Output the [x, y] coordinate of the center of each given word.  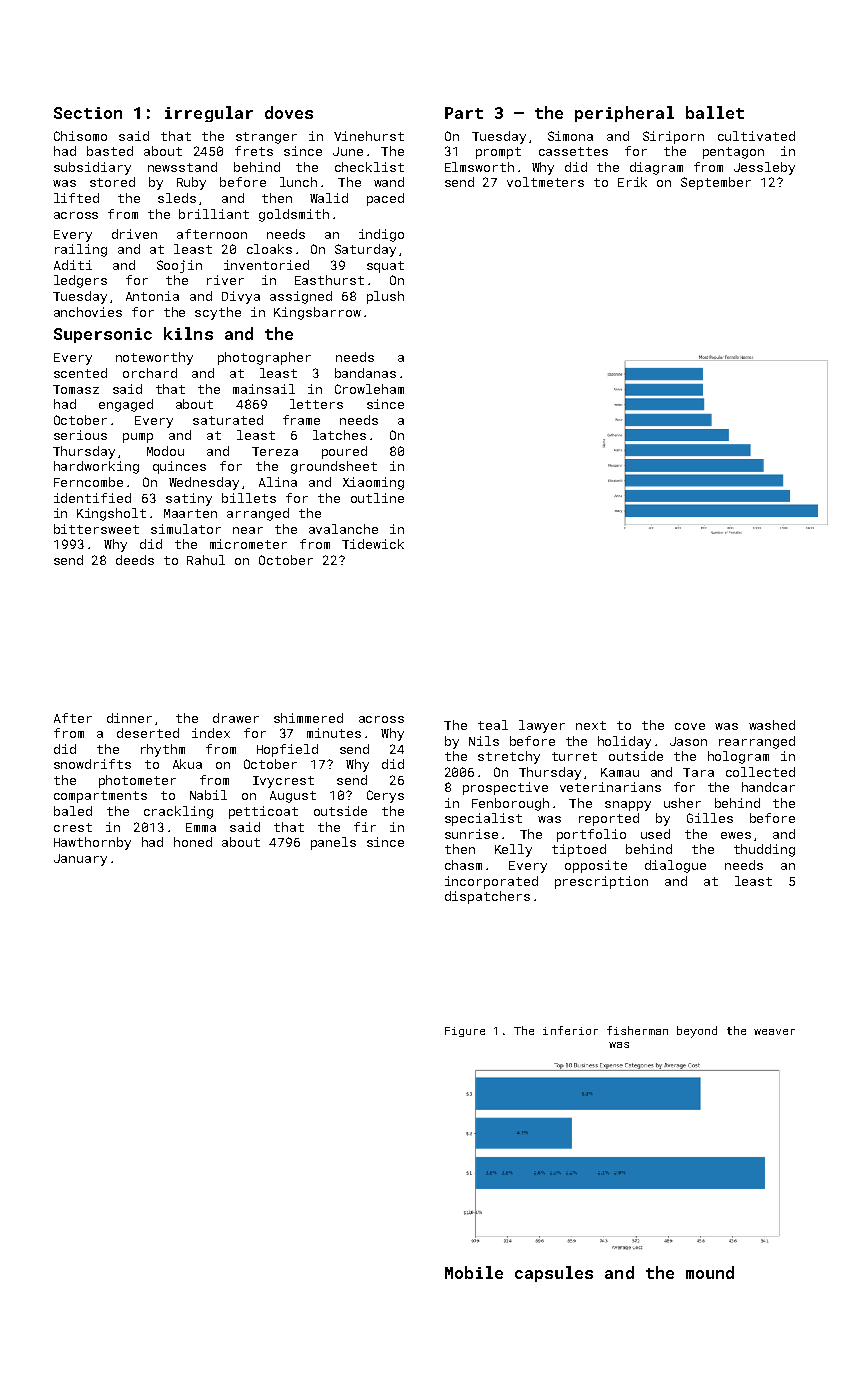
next [591, 725]
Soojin [179, 266]
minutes [334, 733]
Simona [570, 136]
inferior [570, 1030]
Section [88, 113]
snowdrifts [92, 764]
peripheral [624, 114]
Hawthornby [92, 843]
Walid [329, 198]
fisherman [637, 1030]
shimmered [308, 718]
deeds [135, 560]
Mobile [474, 1272]
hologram [738, 757]
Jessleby [764, 168]
